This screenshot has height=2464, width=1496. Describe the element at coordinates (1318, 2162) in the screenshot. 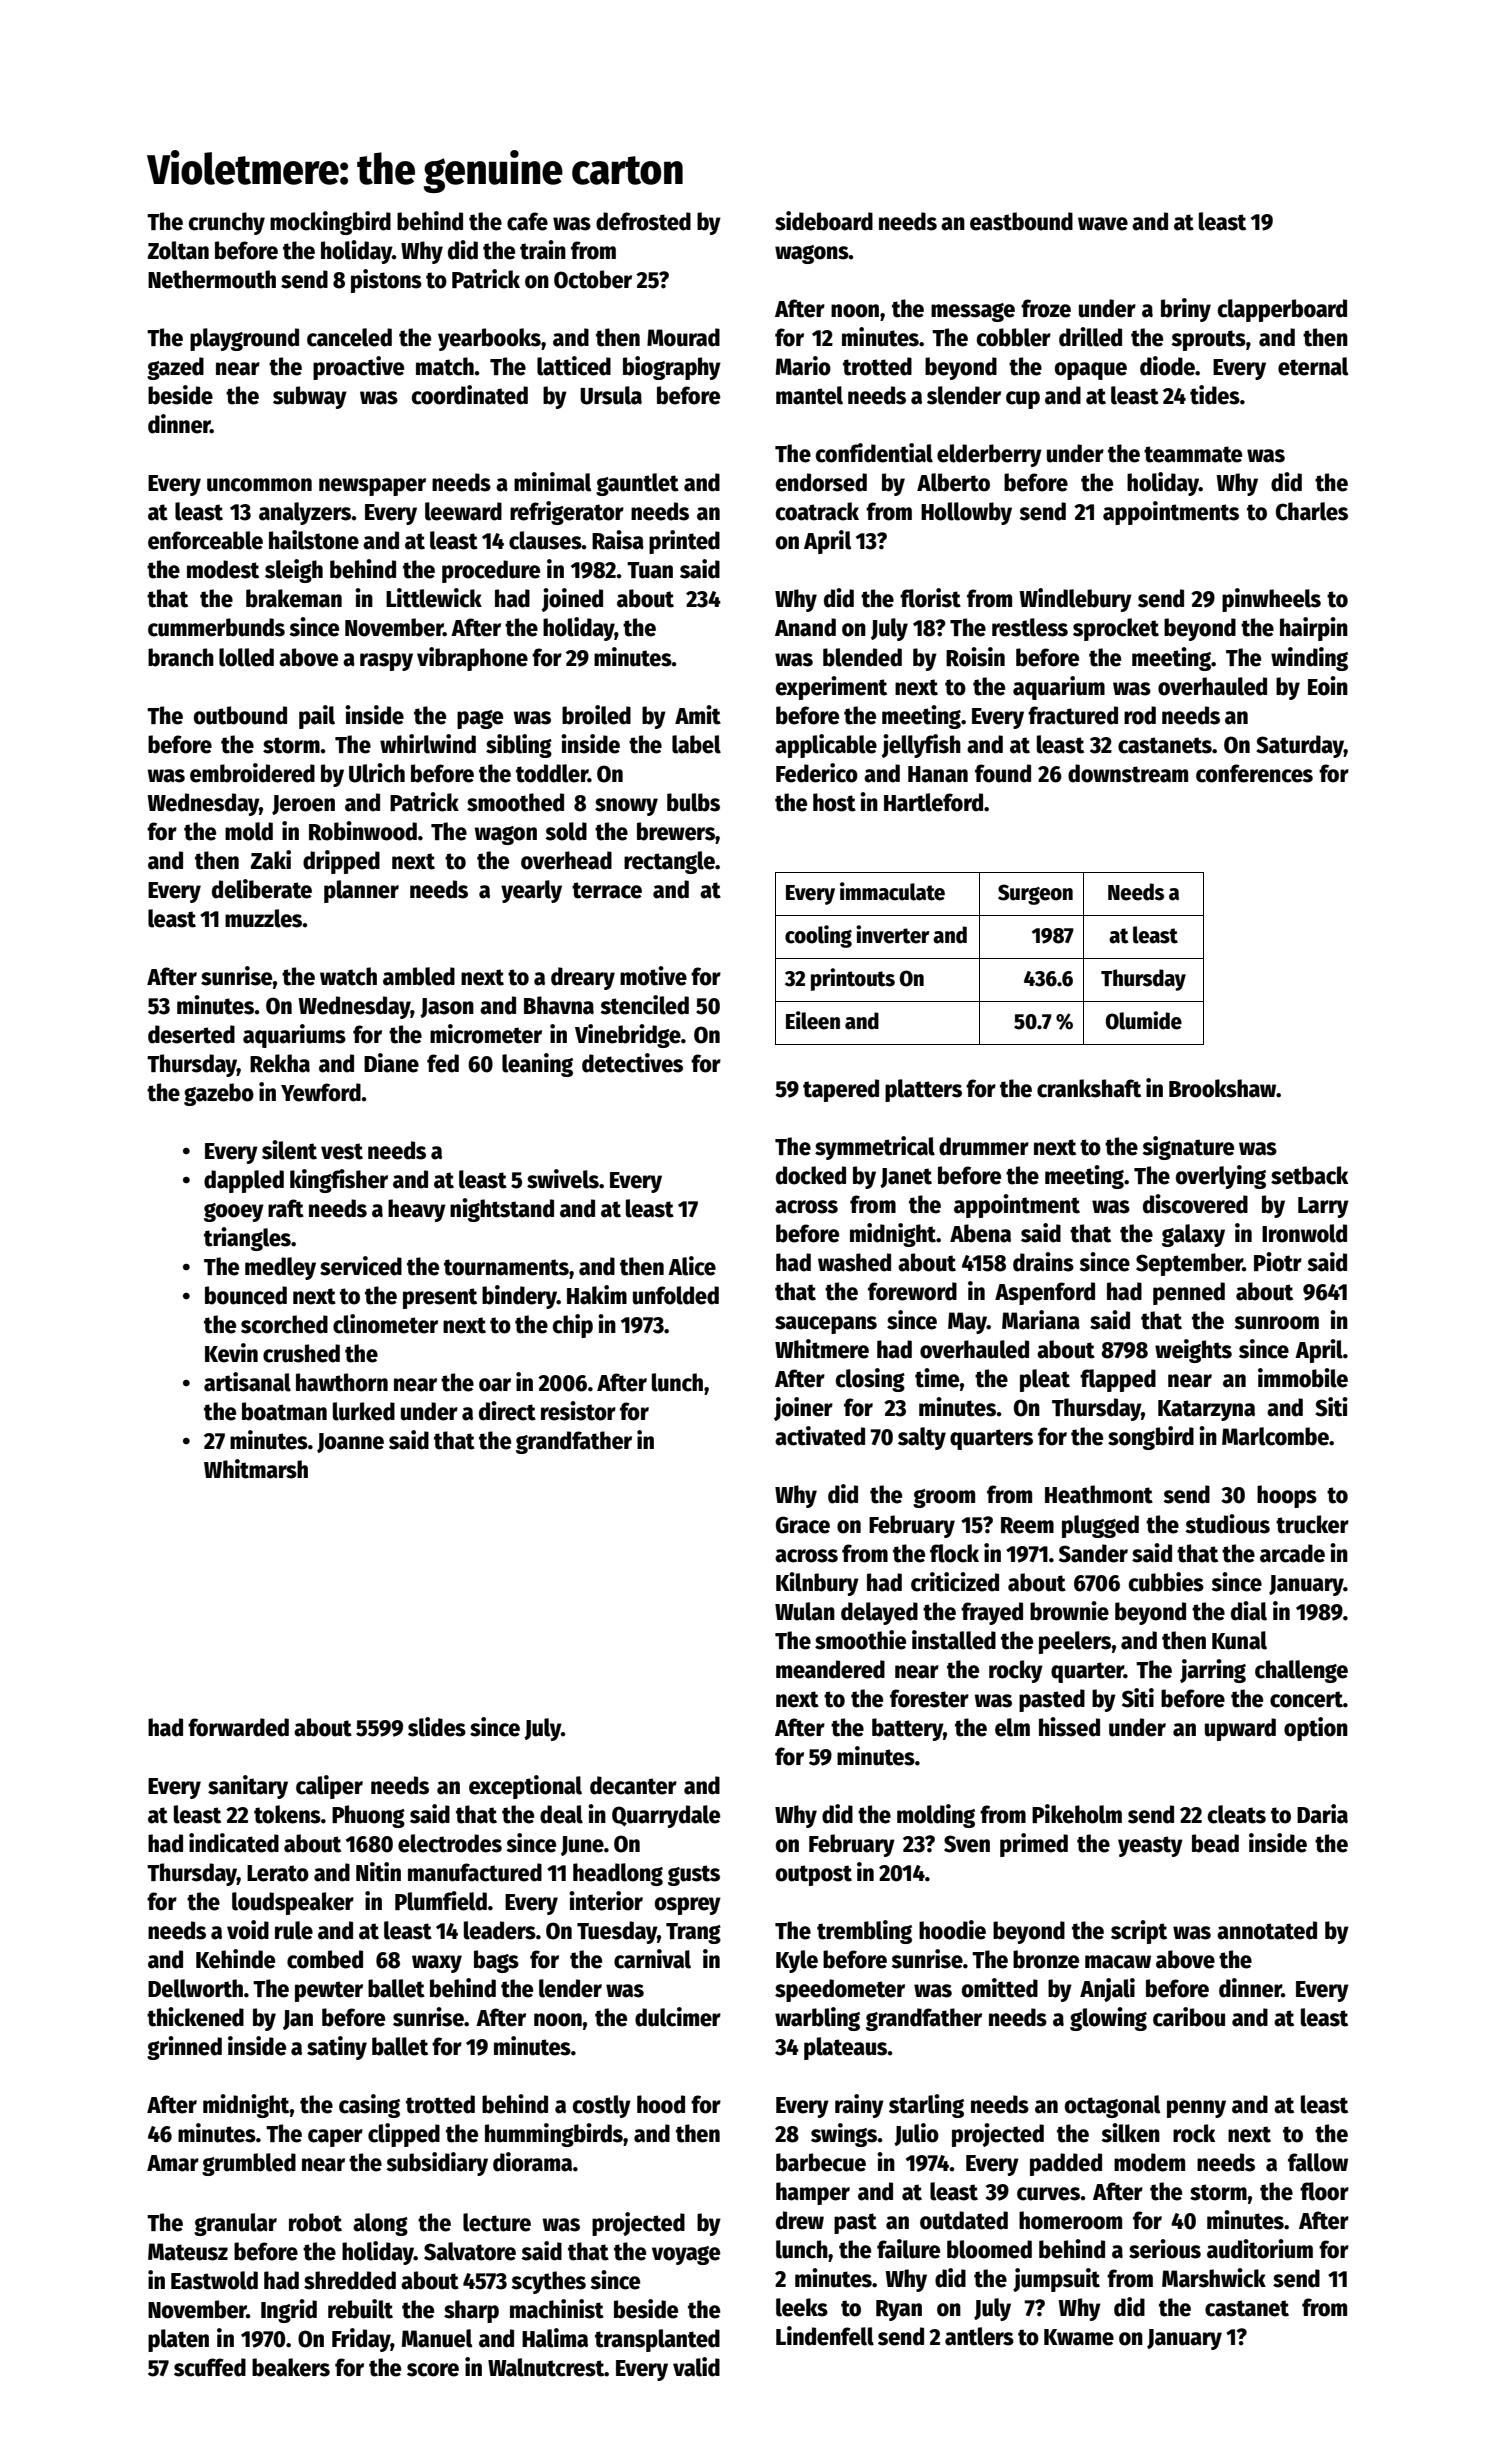

I see `fallow` at that location.
